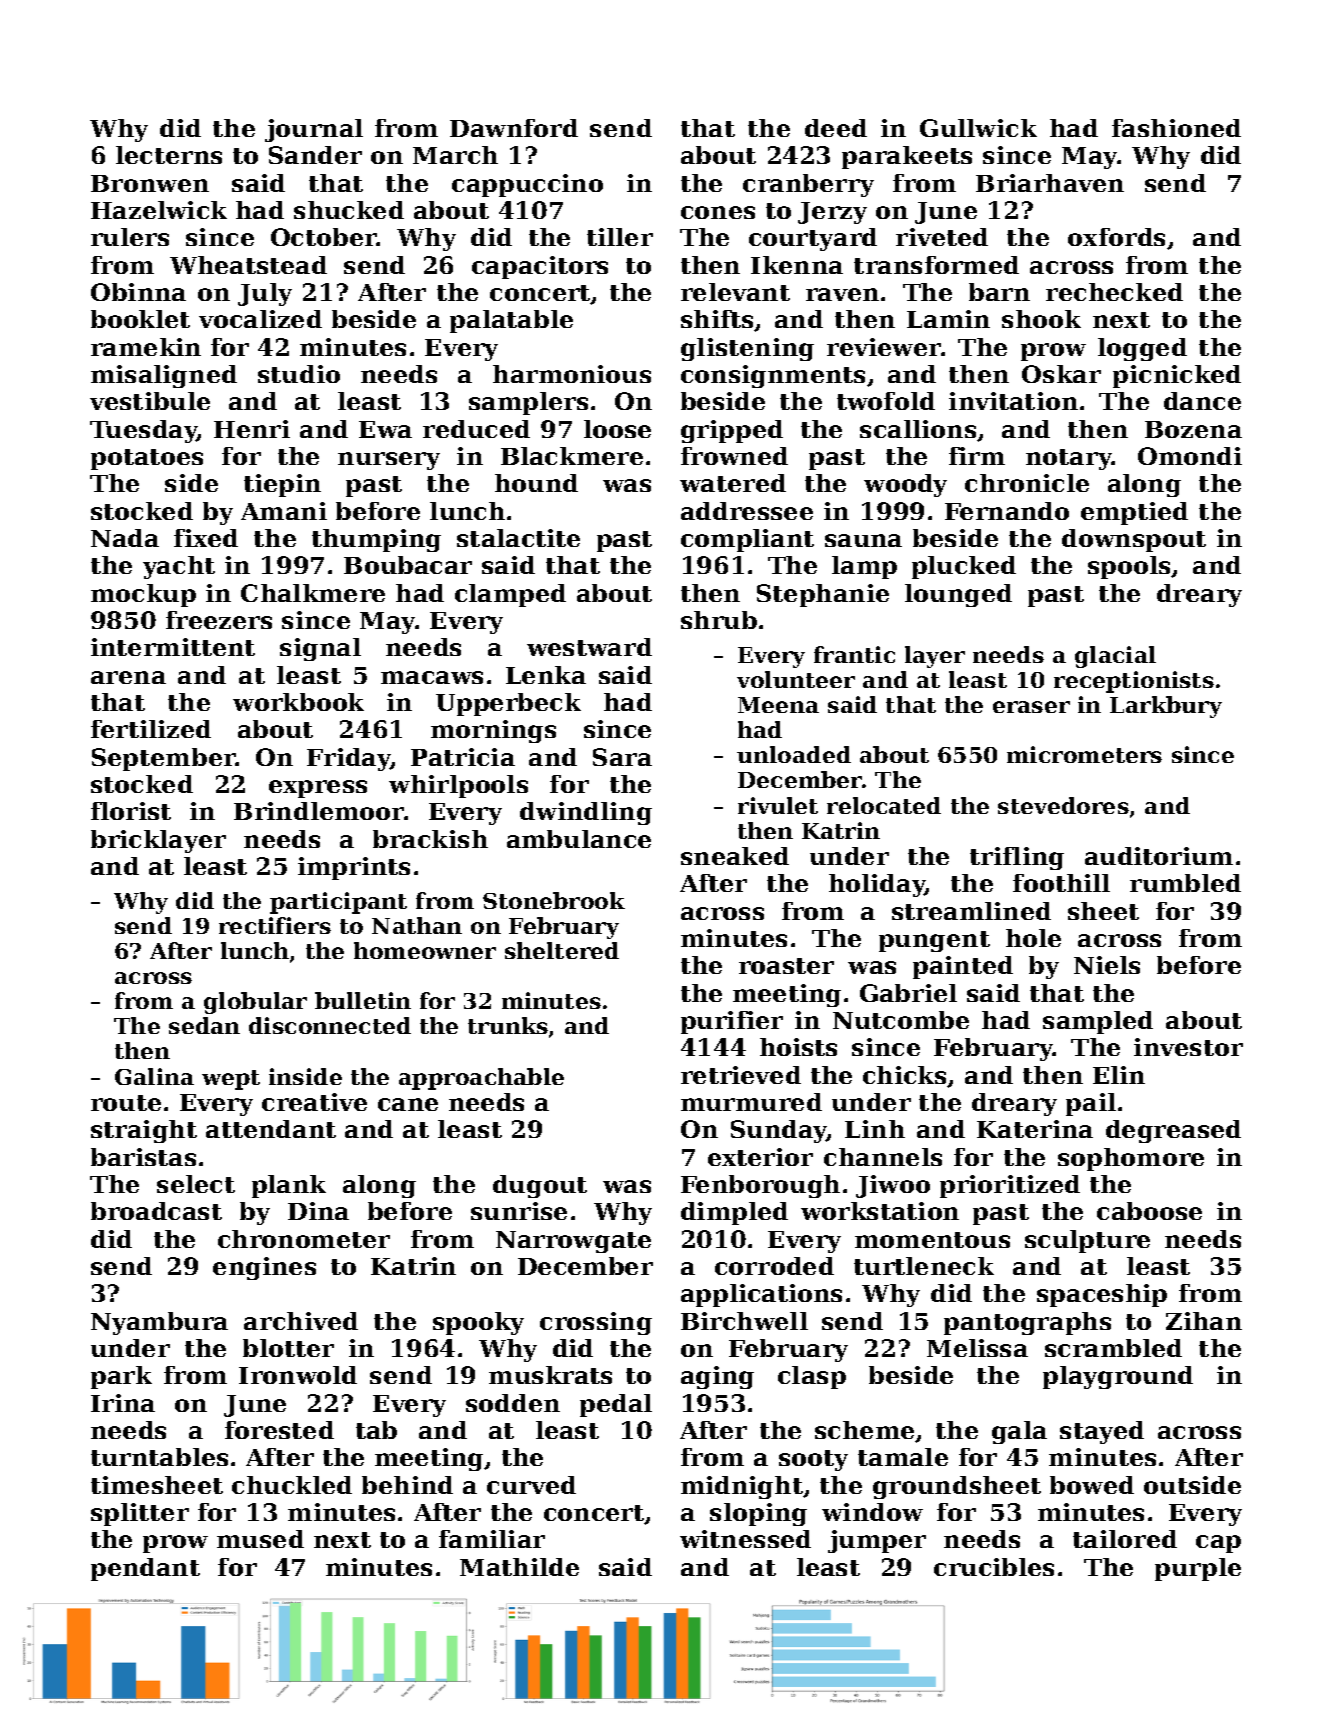 The image size is (1333, 1726). Describe the element at coordinates (138, 292) in the page. I see `Obinna` at that location.
